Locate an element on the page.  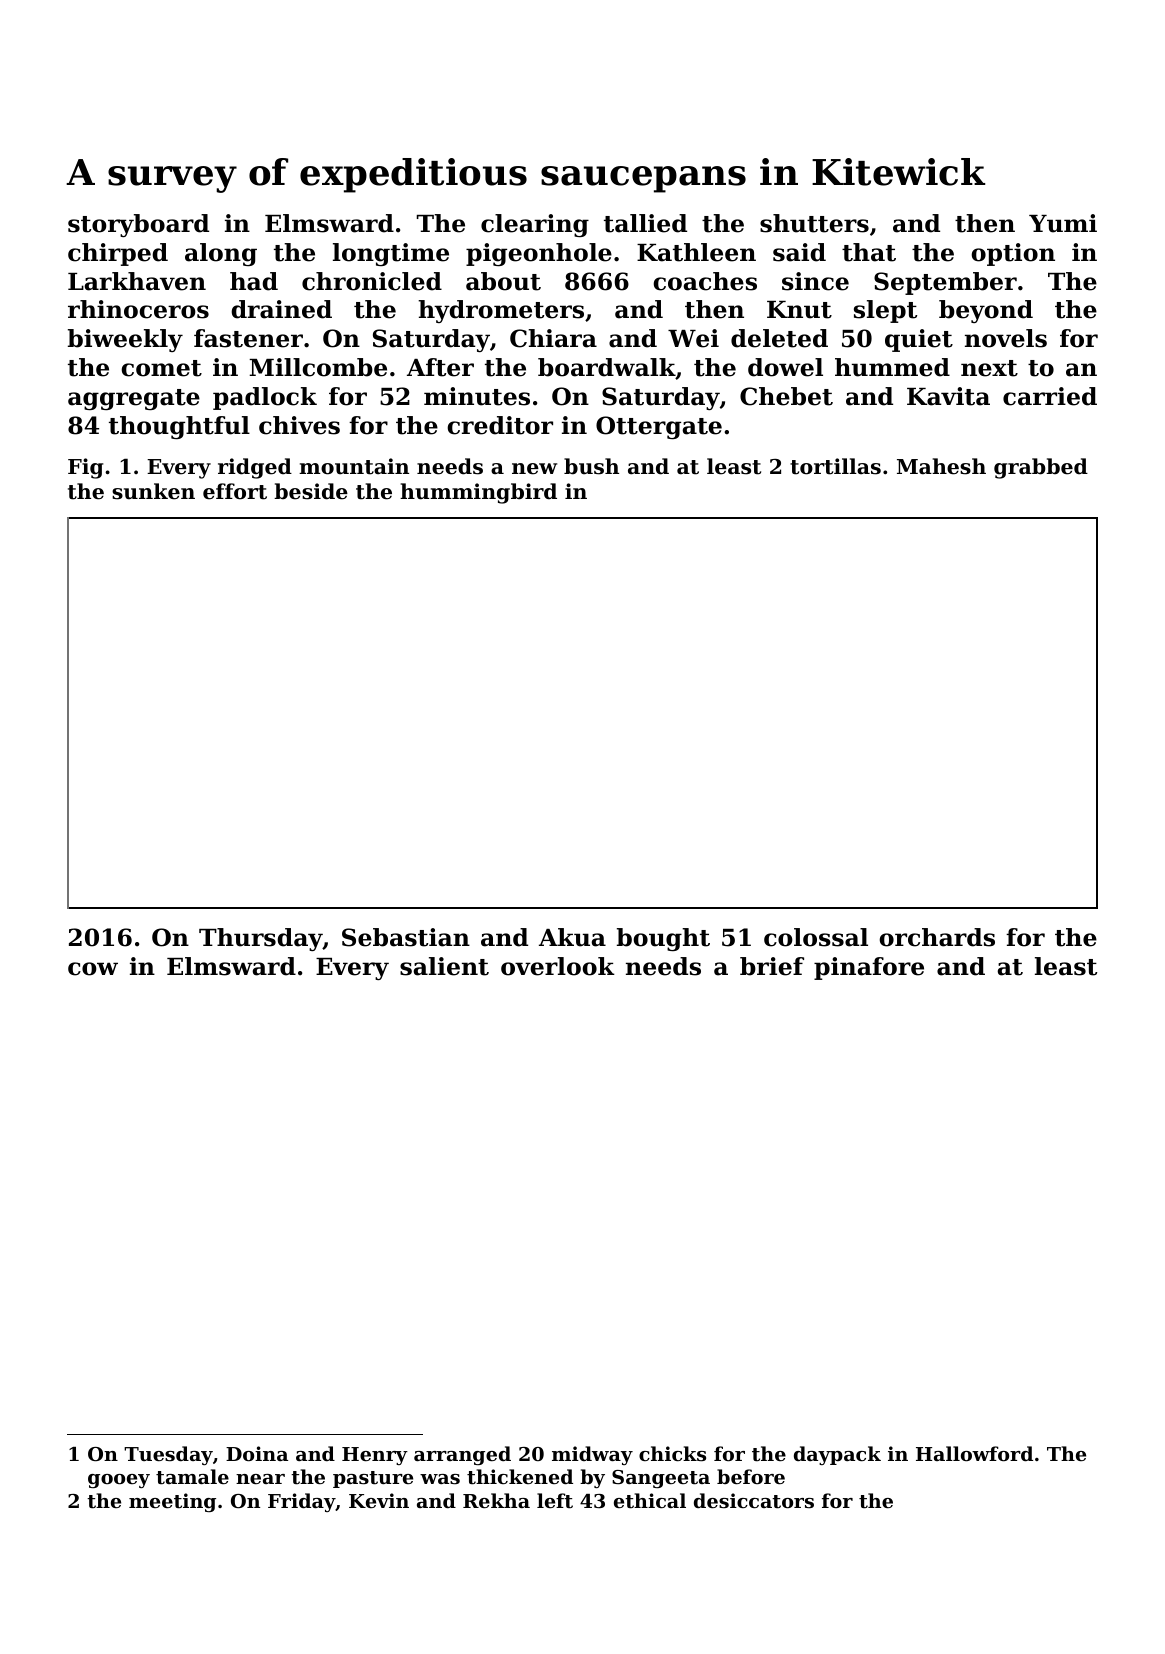
pinafore is located at coordinates (869, 968).
